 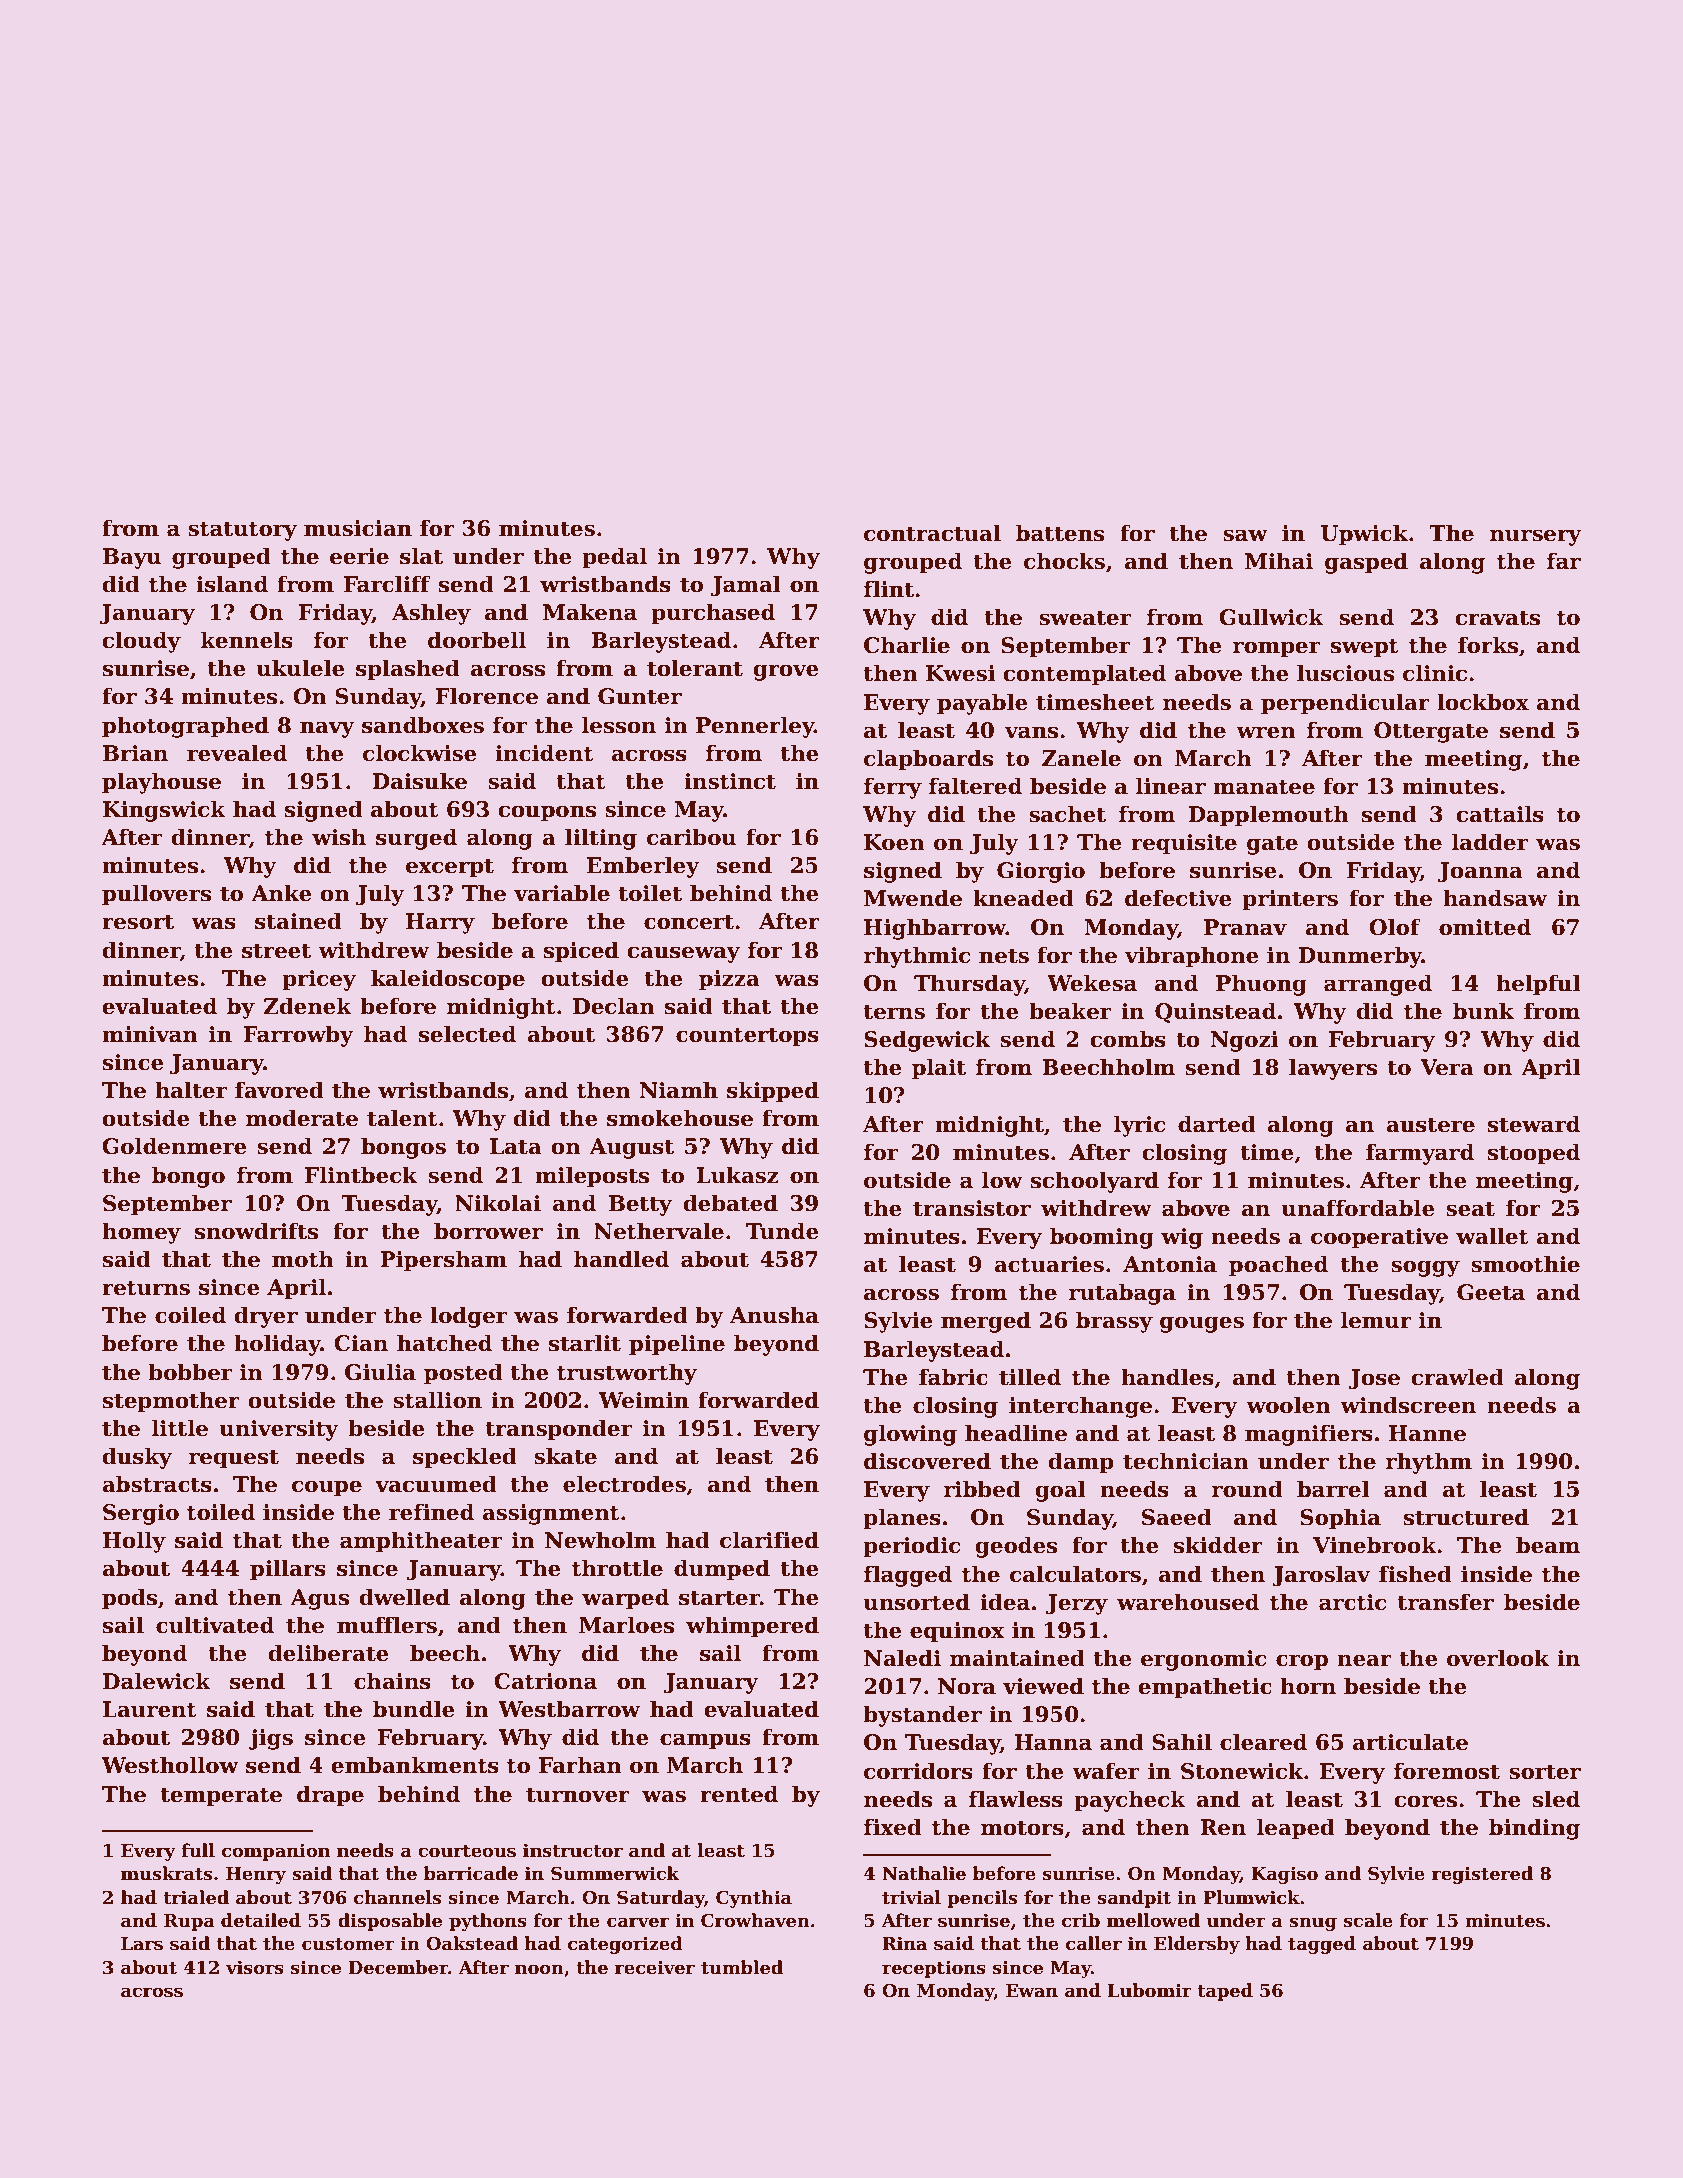 I want to click on Tunde, so click(x=782, y=1231).
